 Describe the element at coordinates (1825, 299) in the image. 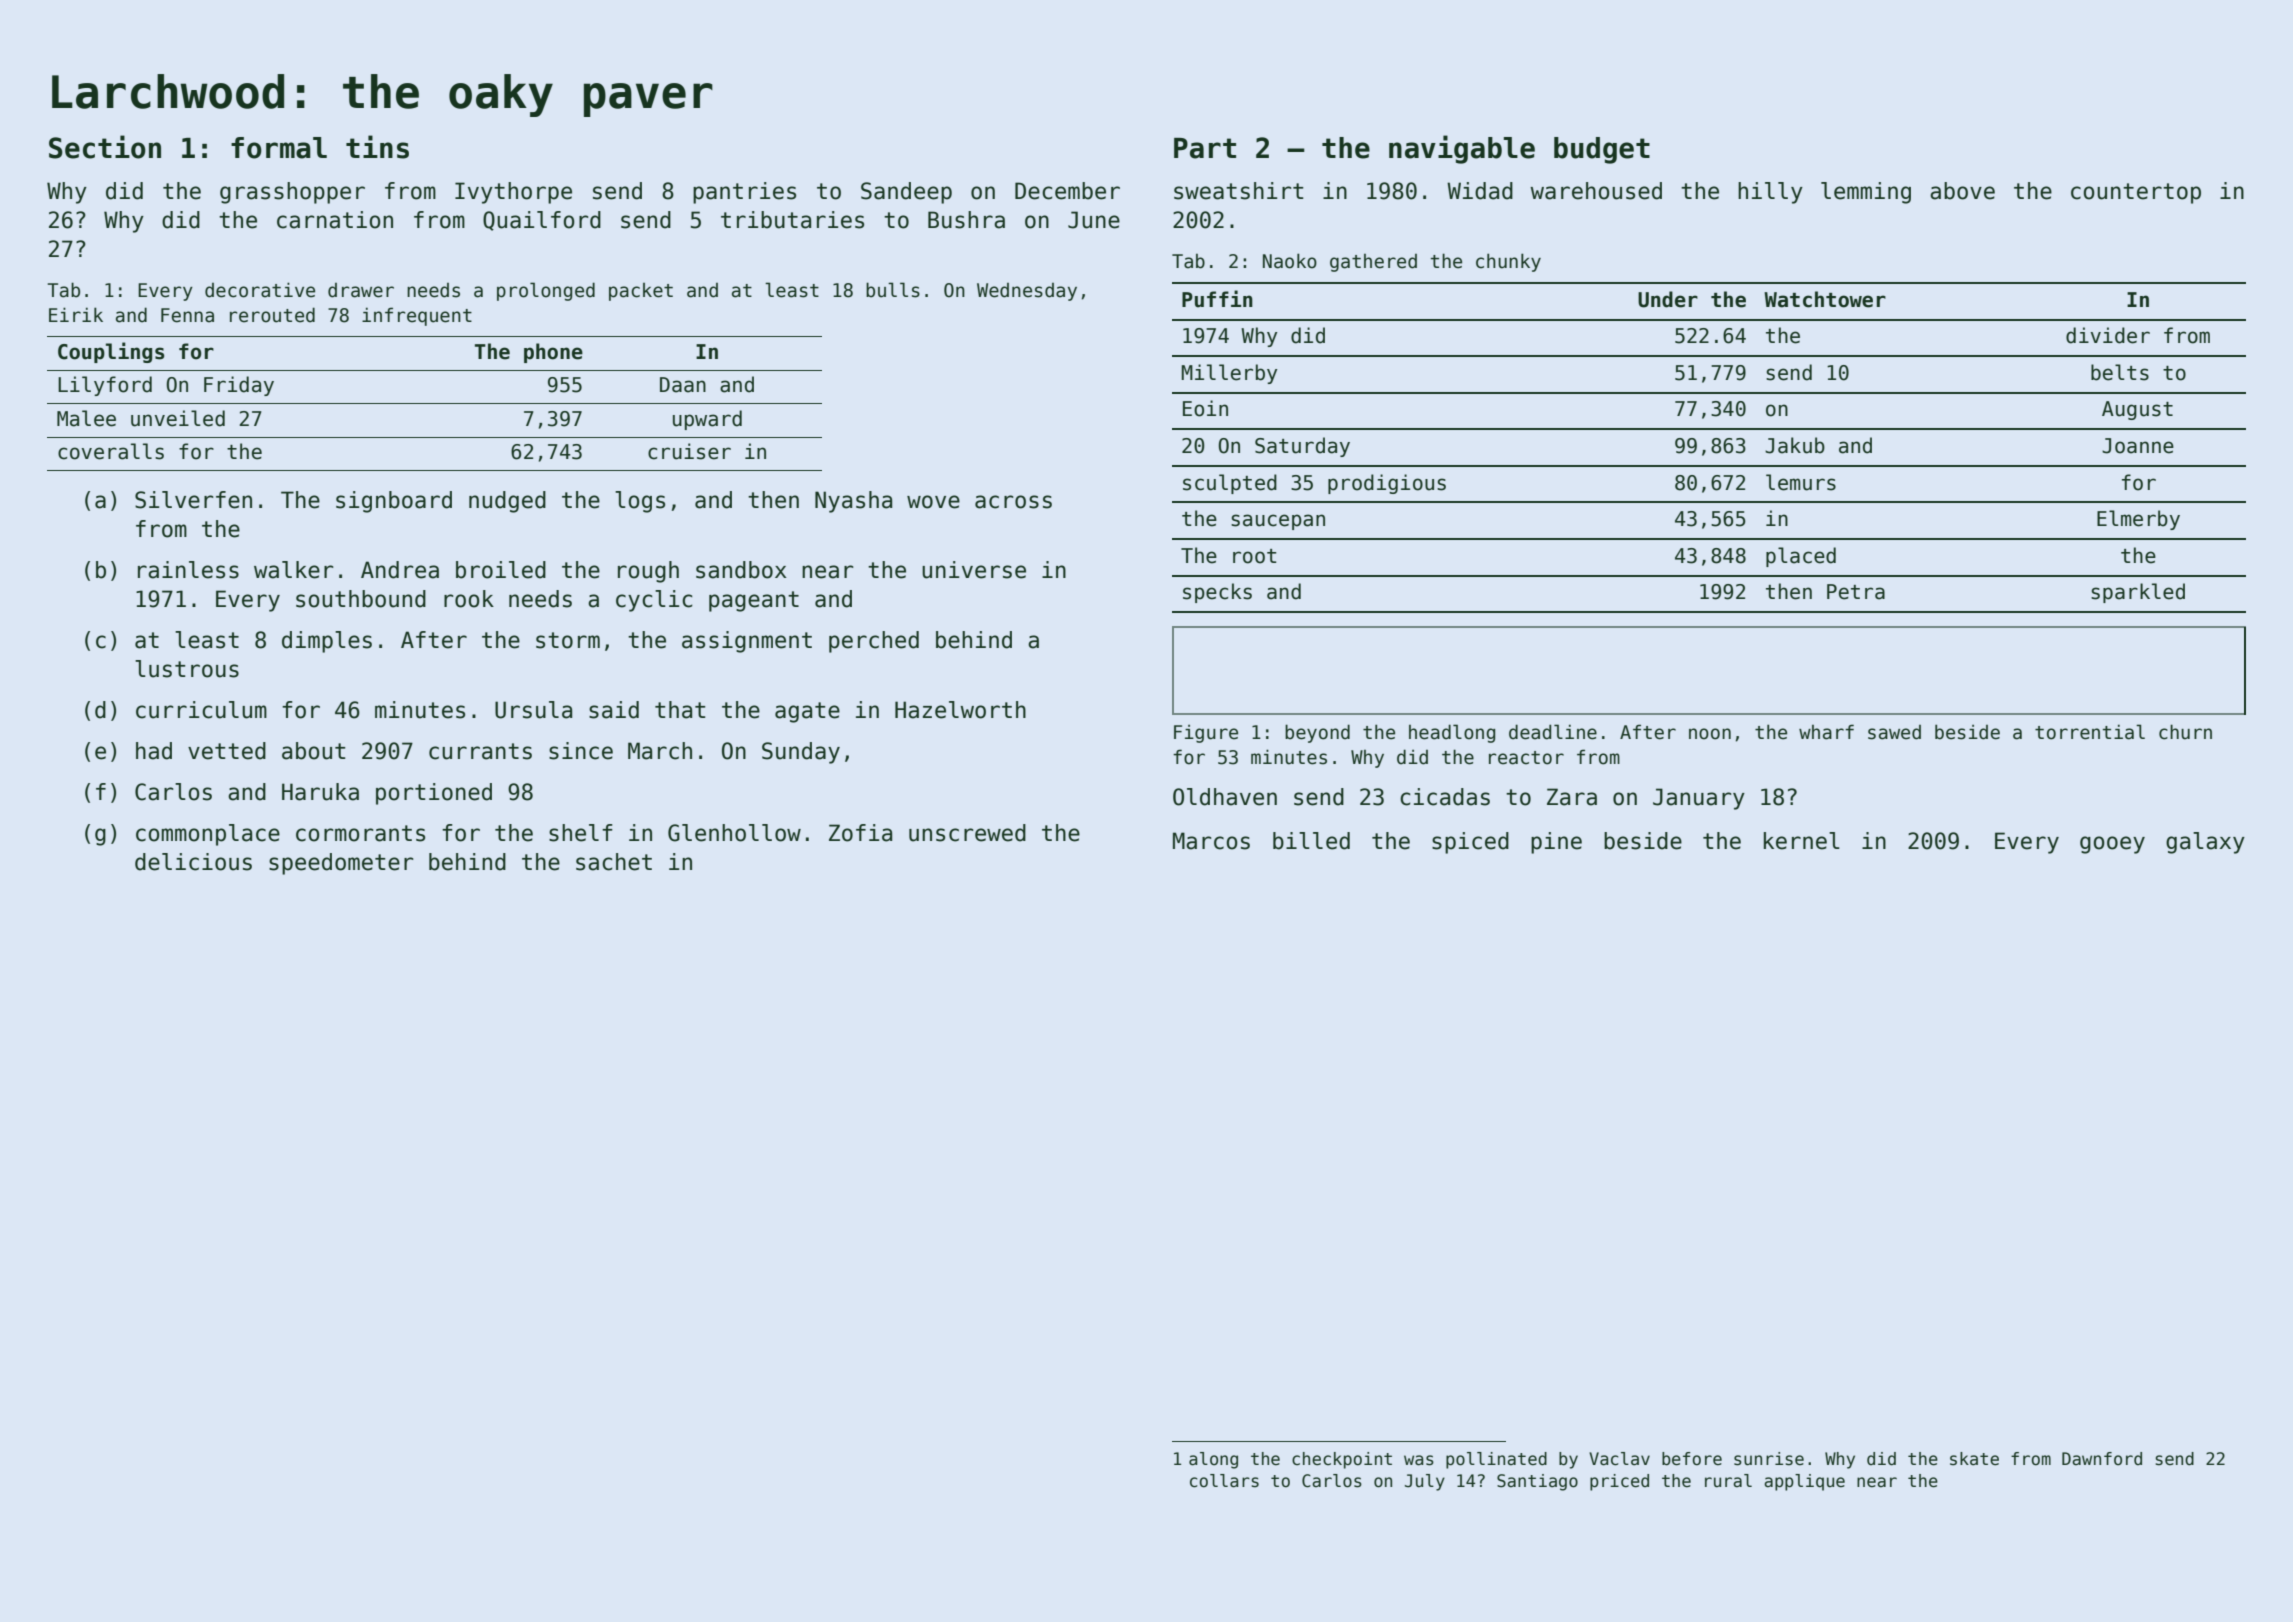

I see `Watchtower` at that location.
